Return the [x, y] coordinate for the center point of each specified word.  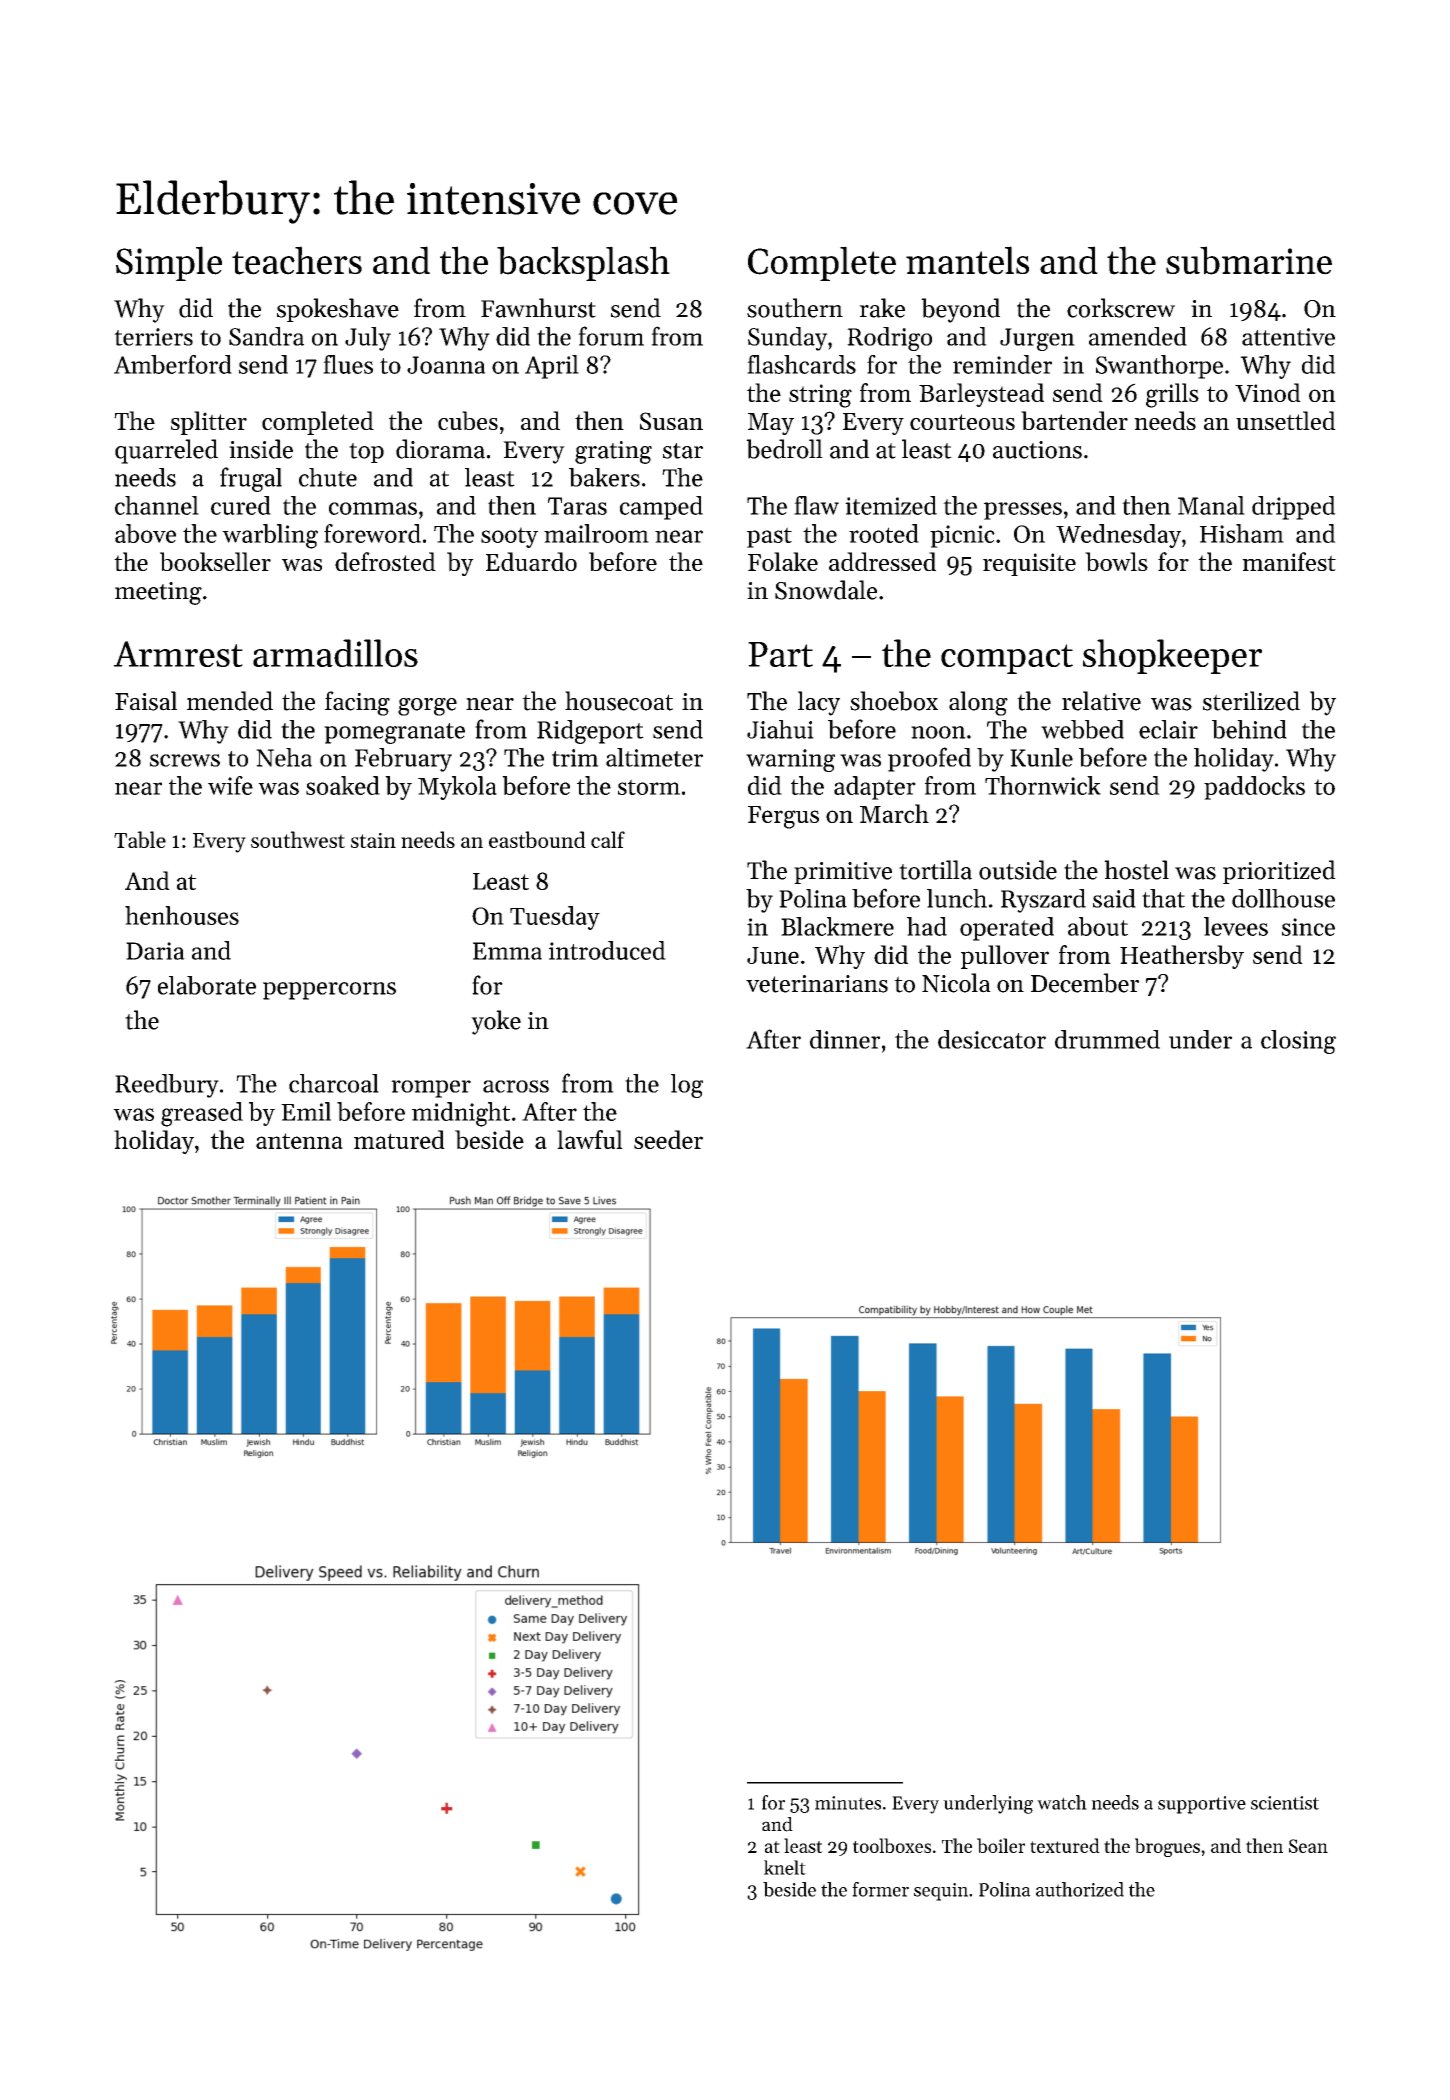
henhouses [182, 915]
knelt [785, 1867]
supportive [1202, 1805]
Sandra [266, 336]
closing [1298, 1042]
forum [611, 336]
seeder [668, 1139]
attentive [1288, 337]
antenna [299, 1141]
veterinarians [817, 984]
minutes [848, 1803]
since [1308, 927]
